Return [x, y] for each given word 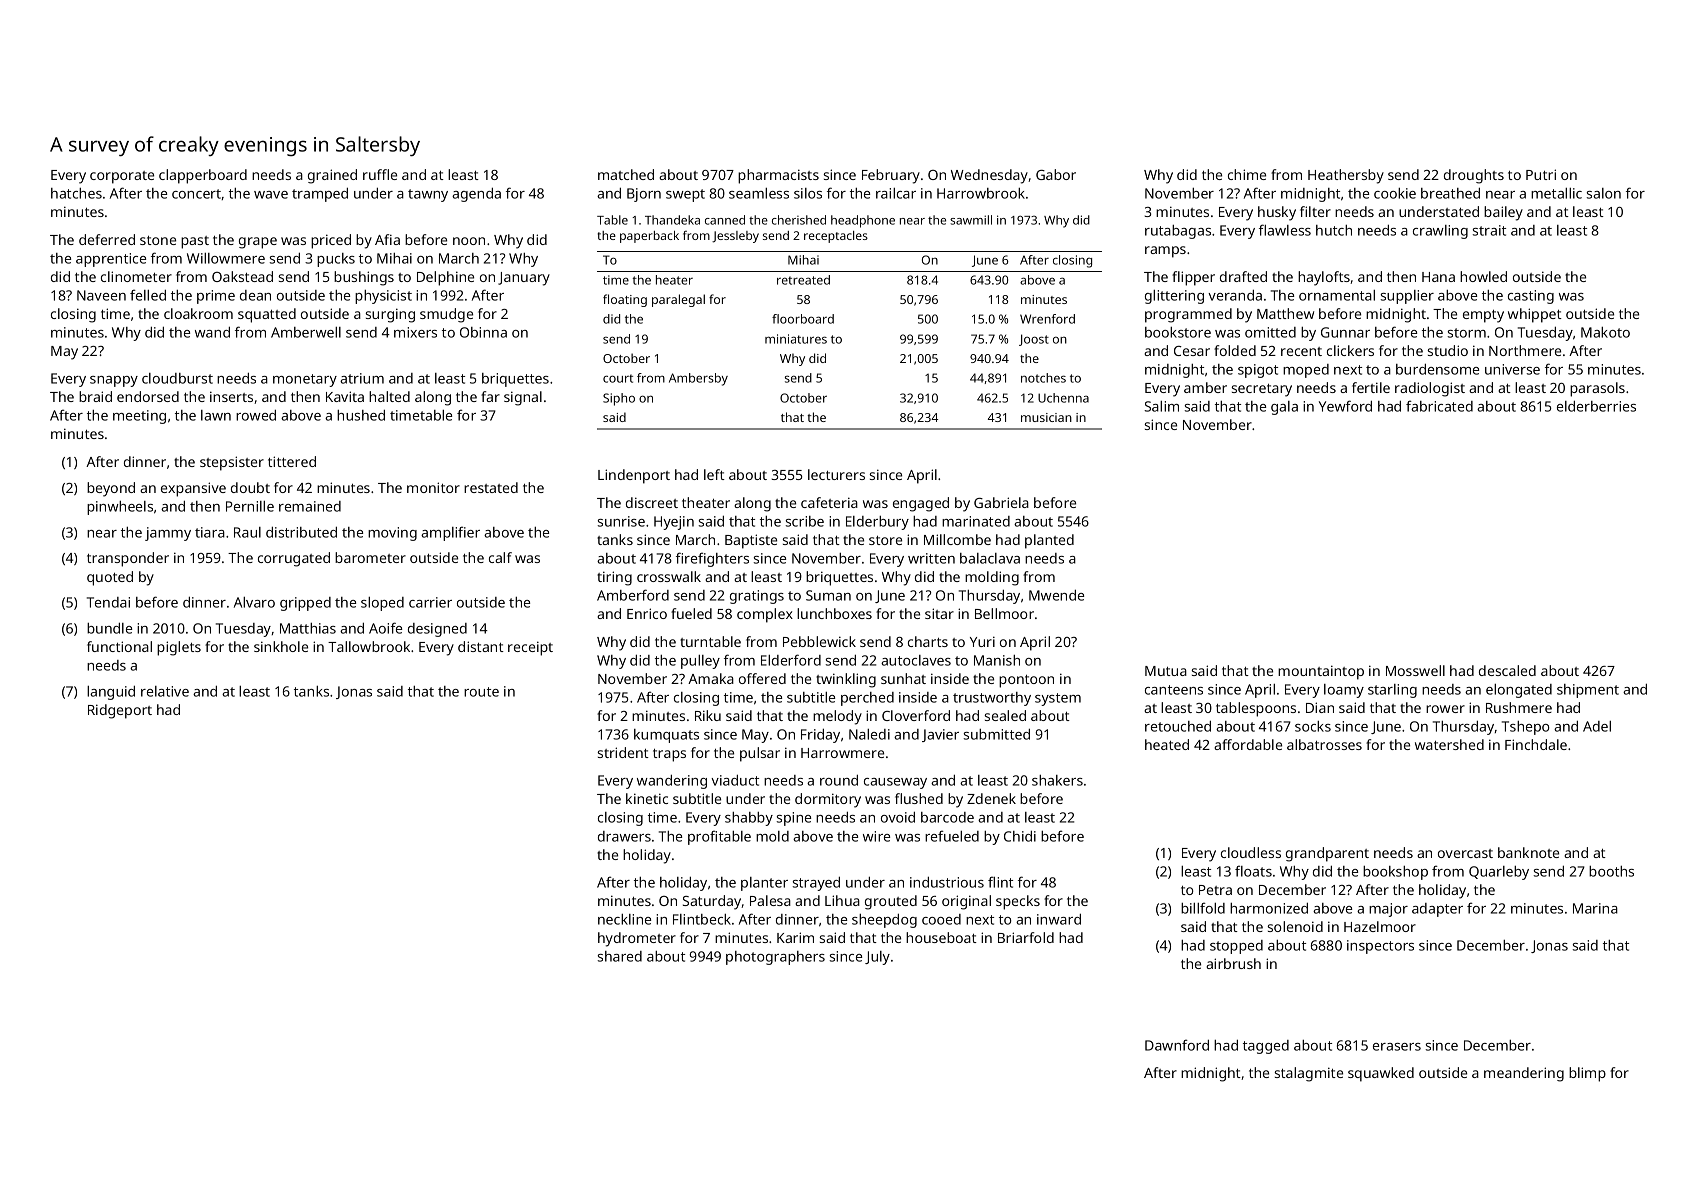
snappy [114, 381]
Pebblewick [819, 641]
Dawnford [1177, 1045]
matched [626, 174]
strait [1489, 230]
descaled [1507, 670]
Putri [1541, 174]
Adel [1597, 726]
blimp [1587, 1074]
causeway [895, 783]
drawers [624, 836]
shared [620, 956]
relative [165, 691]
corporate [122, 177]
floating [625, 300]
